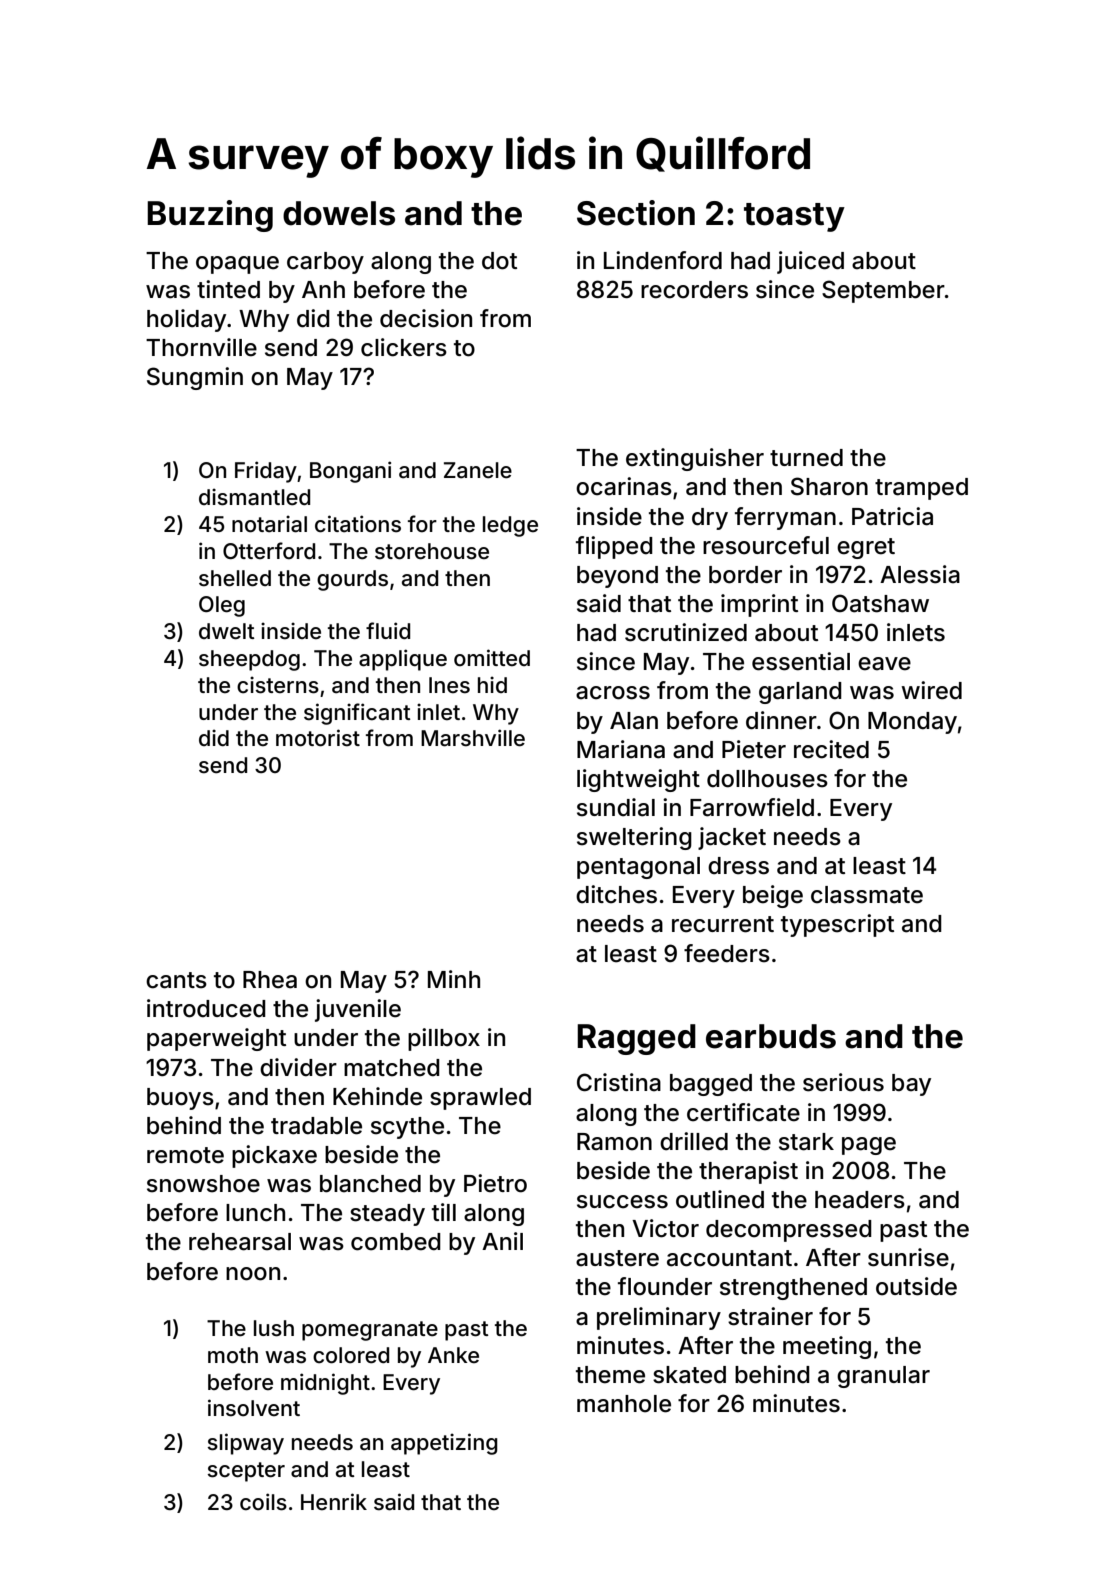 The width and height of the screenshot is (1116, 1586). I want to click on across, so click(613, 693).
